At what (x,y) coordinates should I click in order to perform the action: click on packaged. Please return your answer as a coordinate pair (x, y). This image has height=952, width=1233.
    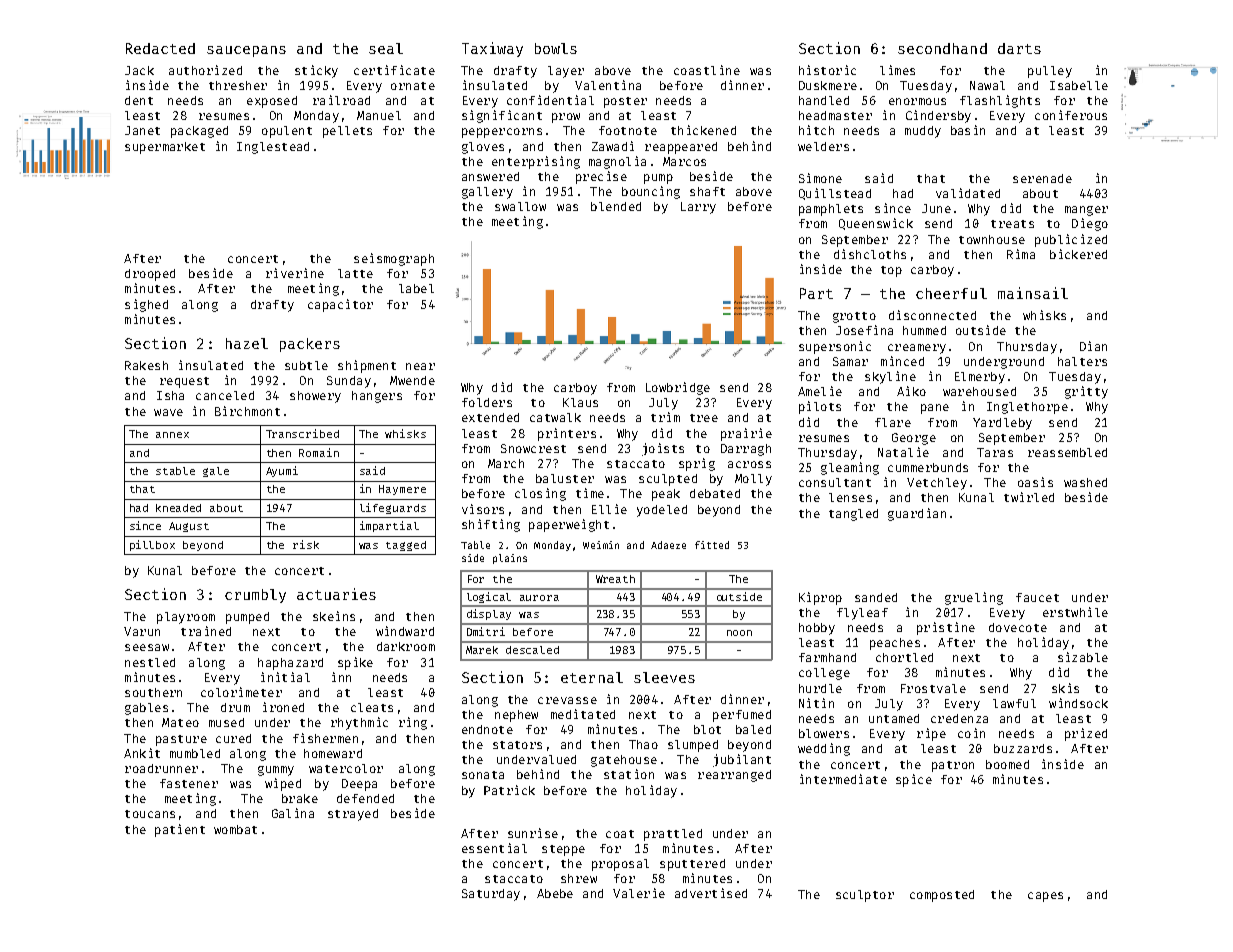
    Looking at the image, I should click on (199, 132).
